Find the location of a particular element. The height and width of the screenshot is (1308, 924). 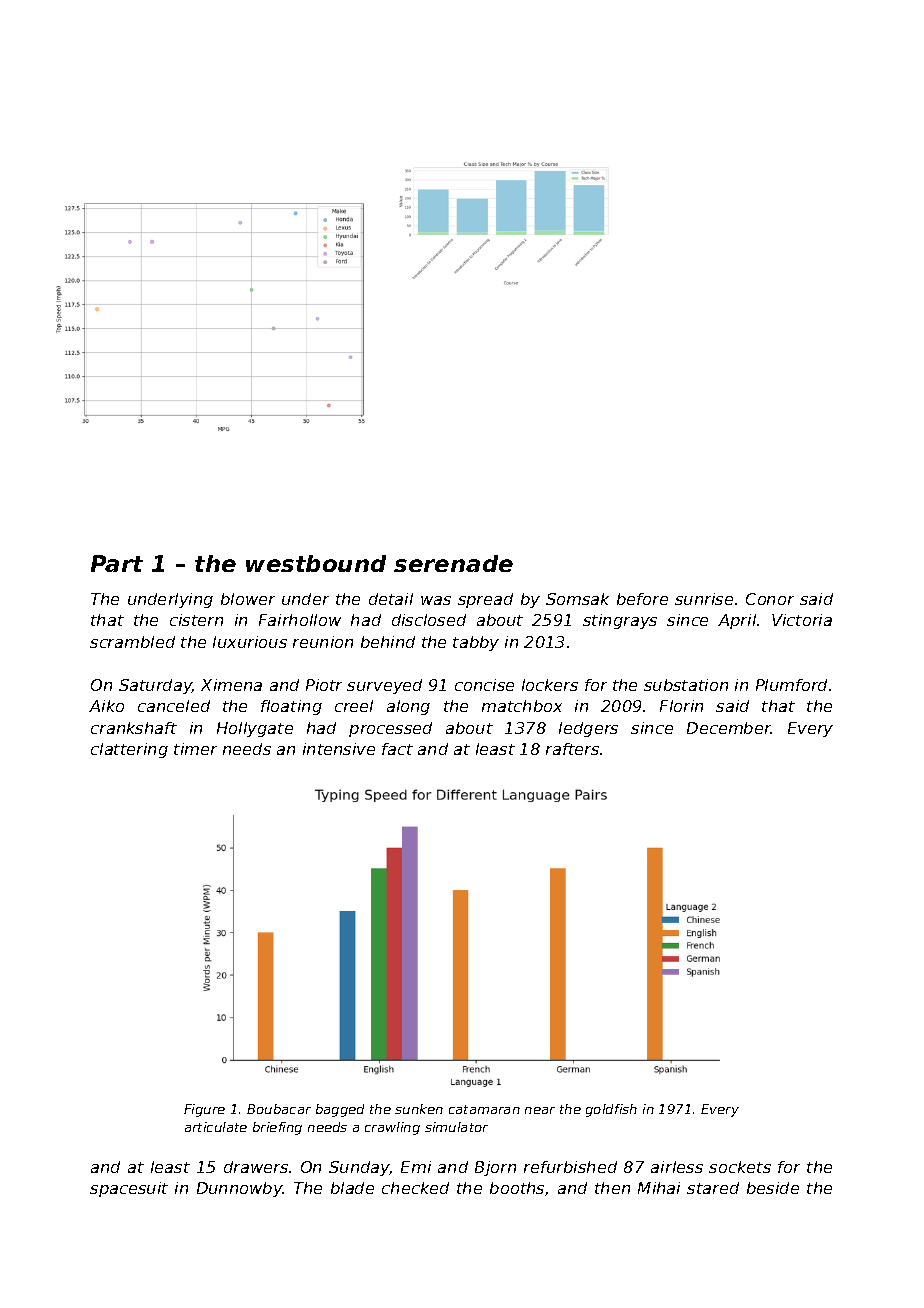

timer is located at coordinates (195, 749).
